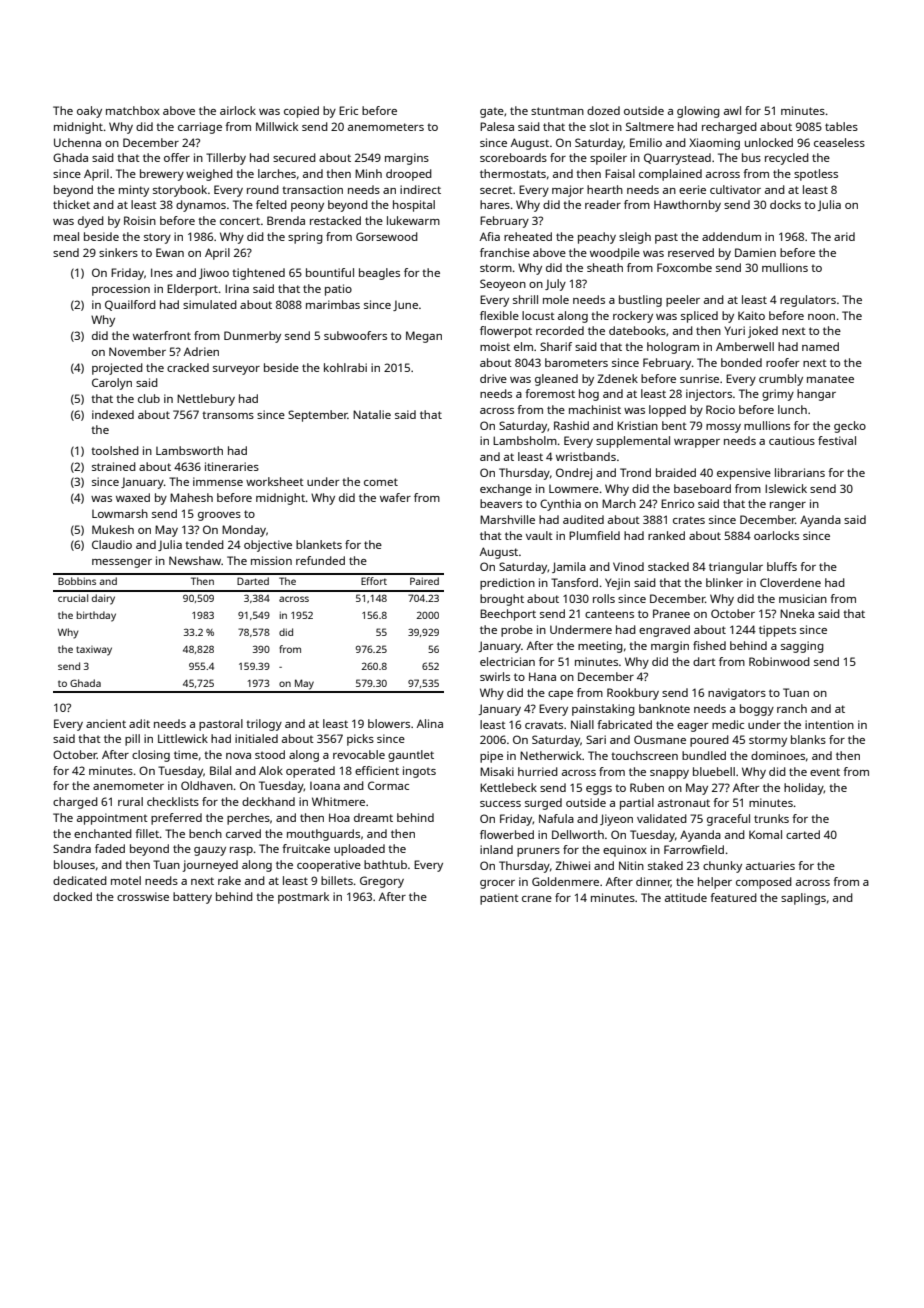 Image resolution: width=924 pixels, height=1308 pixels. Describe the element at coordinates (209, 175) in the screenshot. I see `weighed` at that location.
